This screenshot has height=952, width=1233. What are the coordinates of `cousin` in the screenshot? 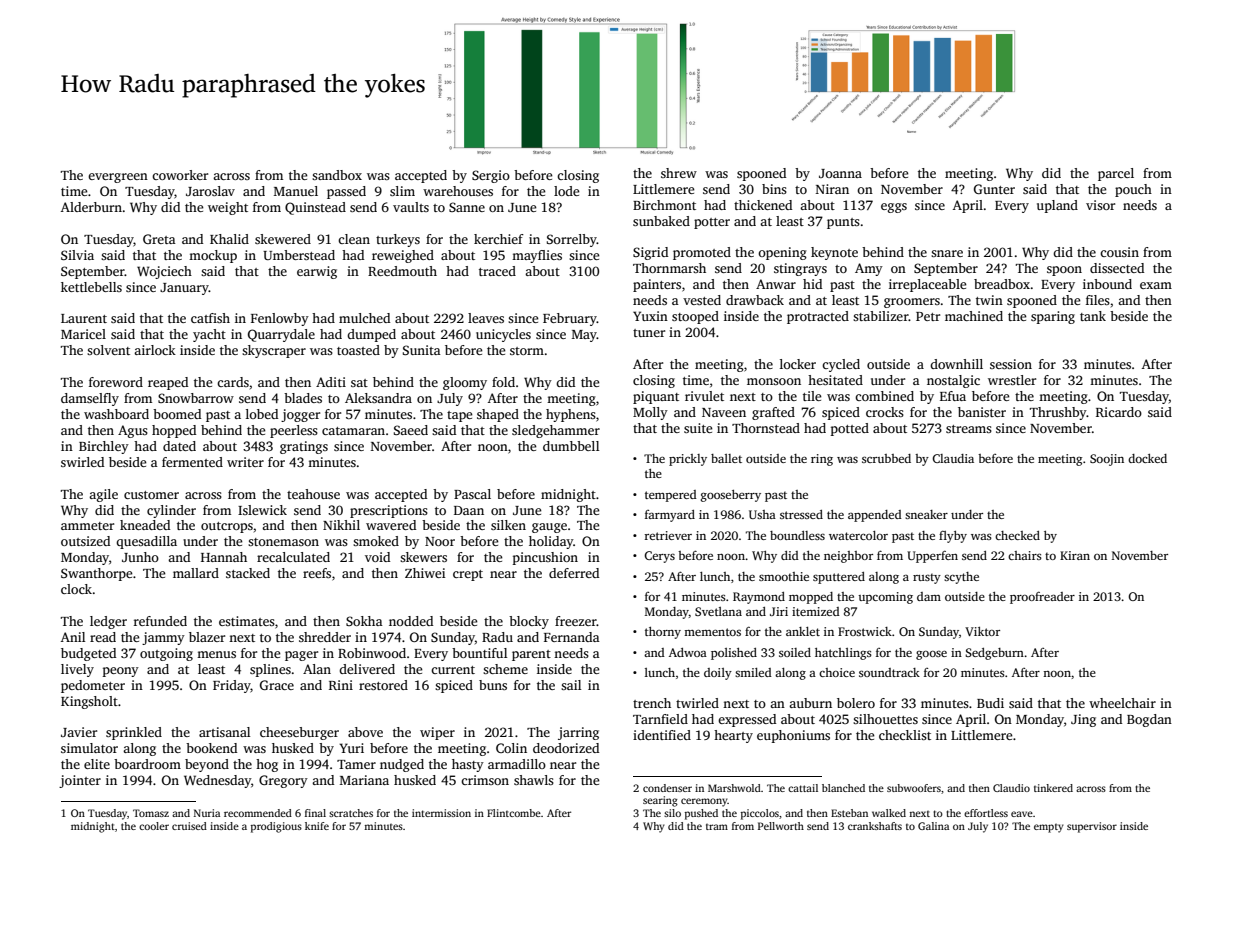 It's located at (1119, 252).
